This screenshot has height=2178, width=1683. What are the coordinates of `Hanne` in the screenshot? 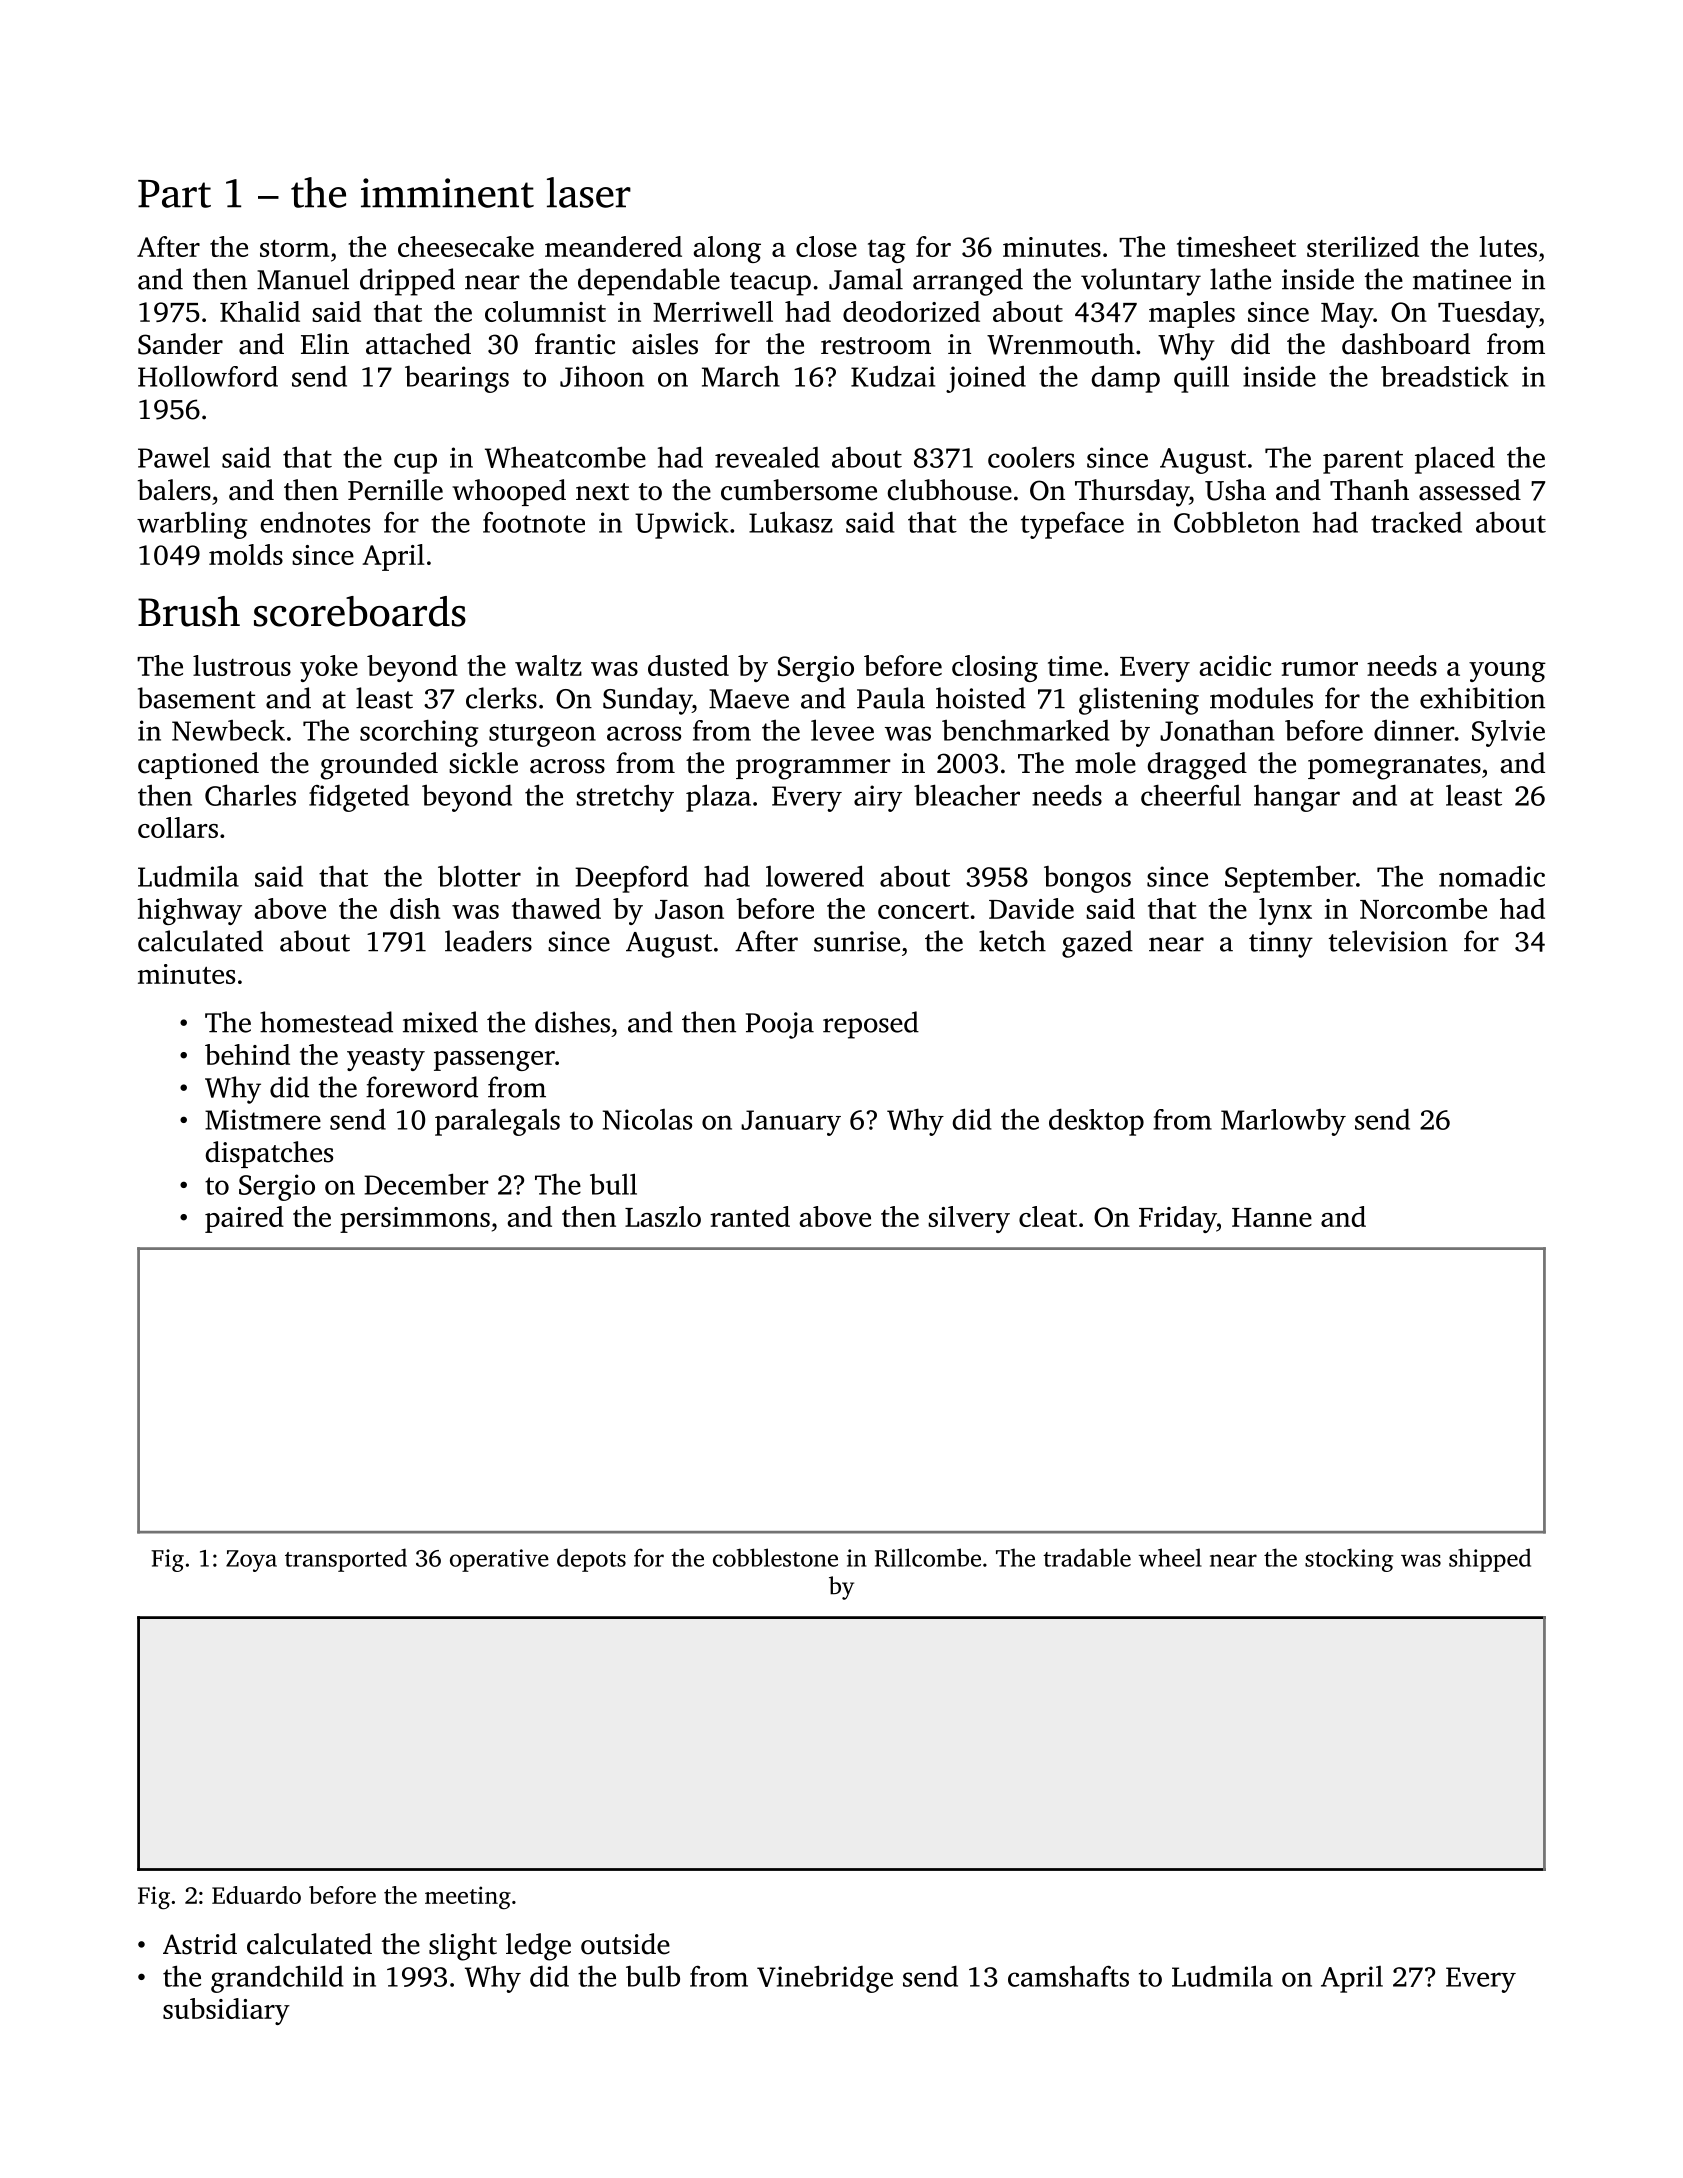 It's located at (1272, 1217).
